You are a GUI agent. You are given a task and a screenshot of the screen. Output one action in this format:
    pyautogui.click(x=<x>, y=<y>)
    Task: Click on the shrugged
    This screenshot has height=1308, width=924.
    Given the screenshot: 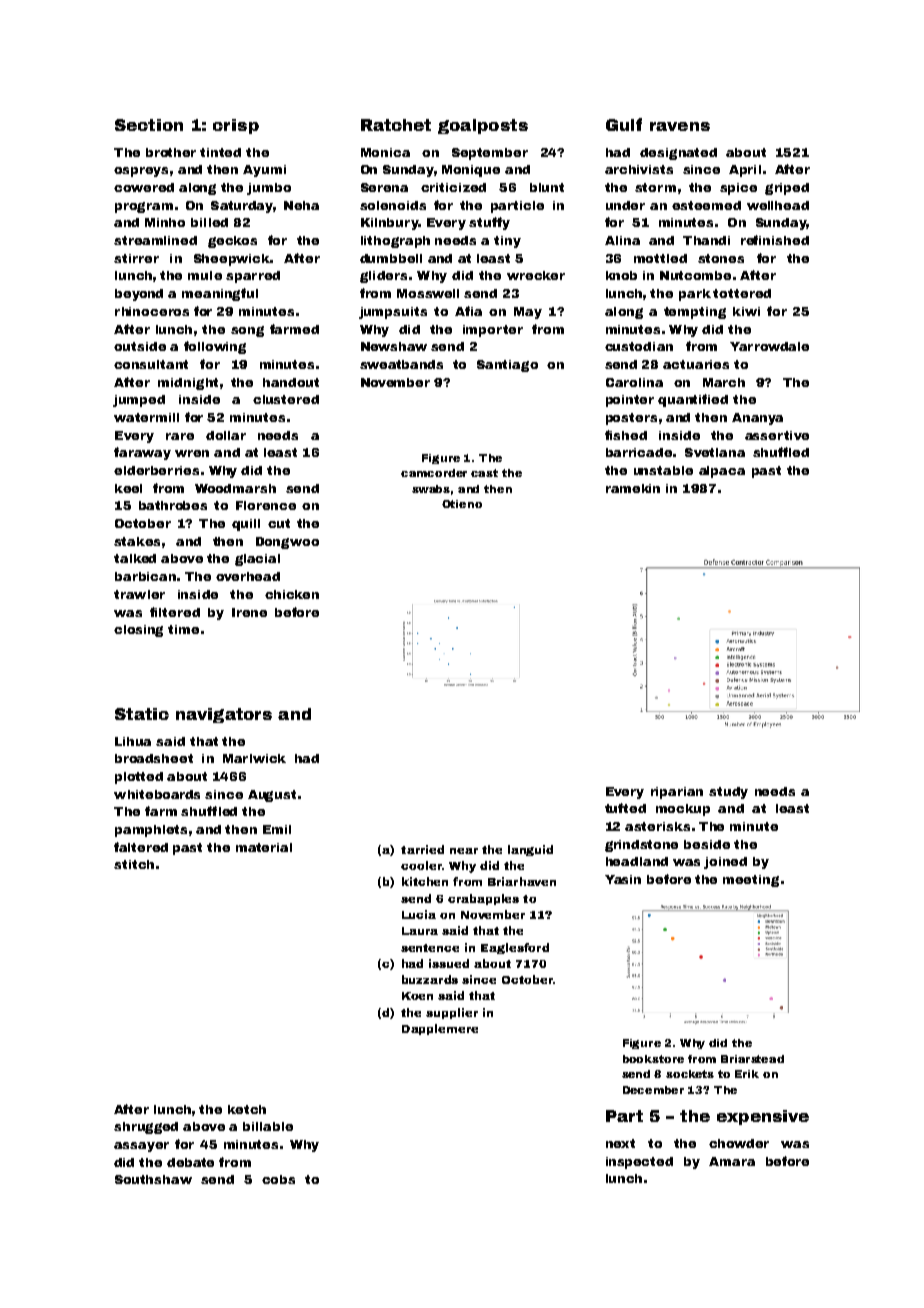 What is the action you would take?
    pyautogui.click(x=146, y=1128)
